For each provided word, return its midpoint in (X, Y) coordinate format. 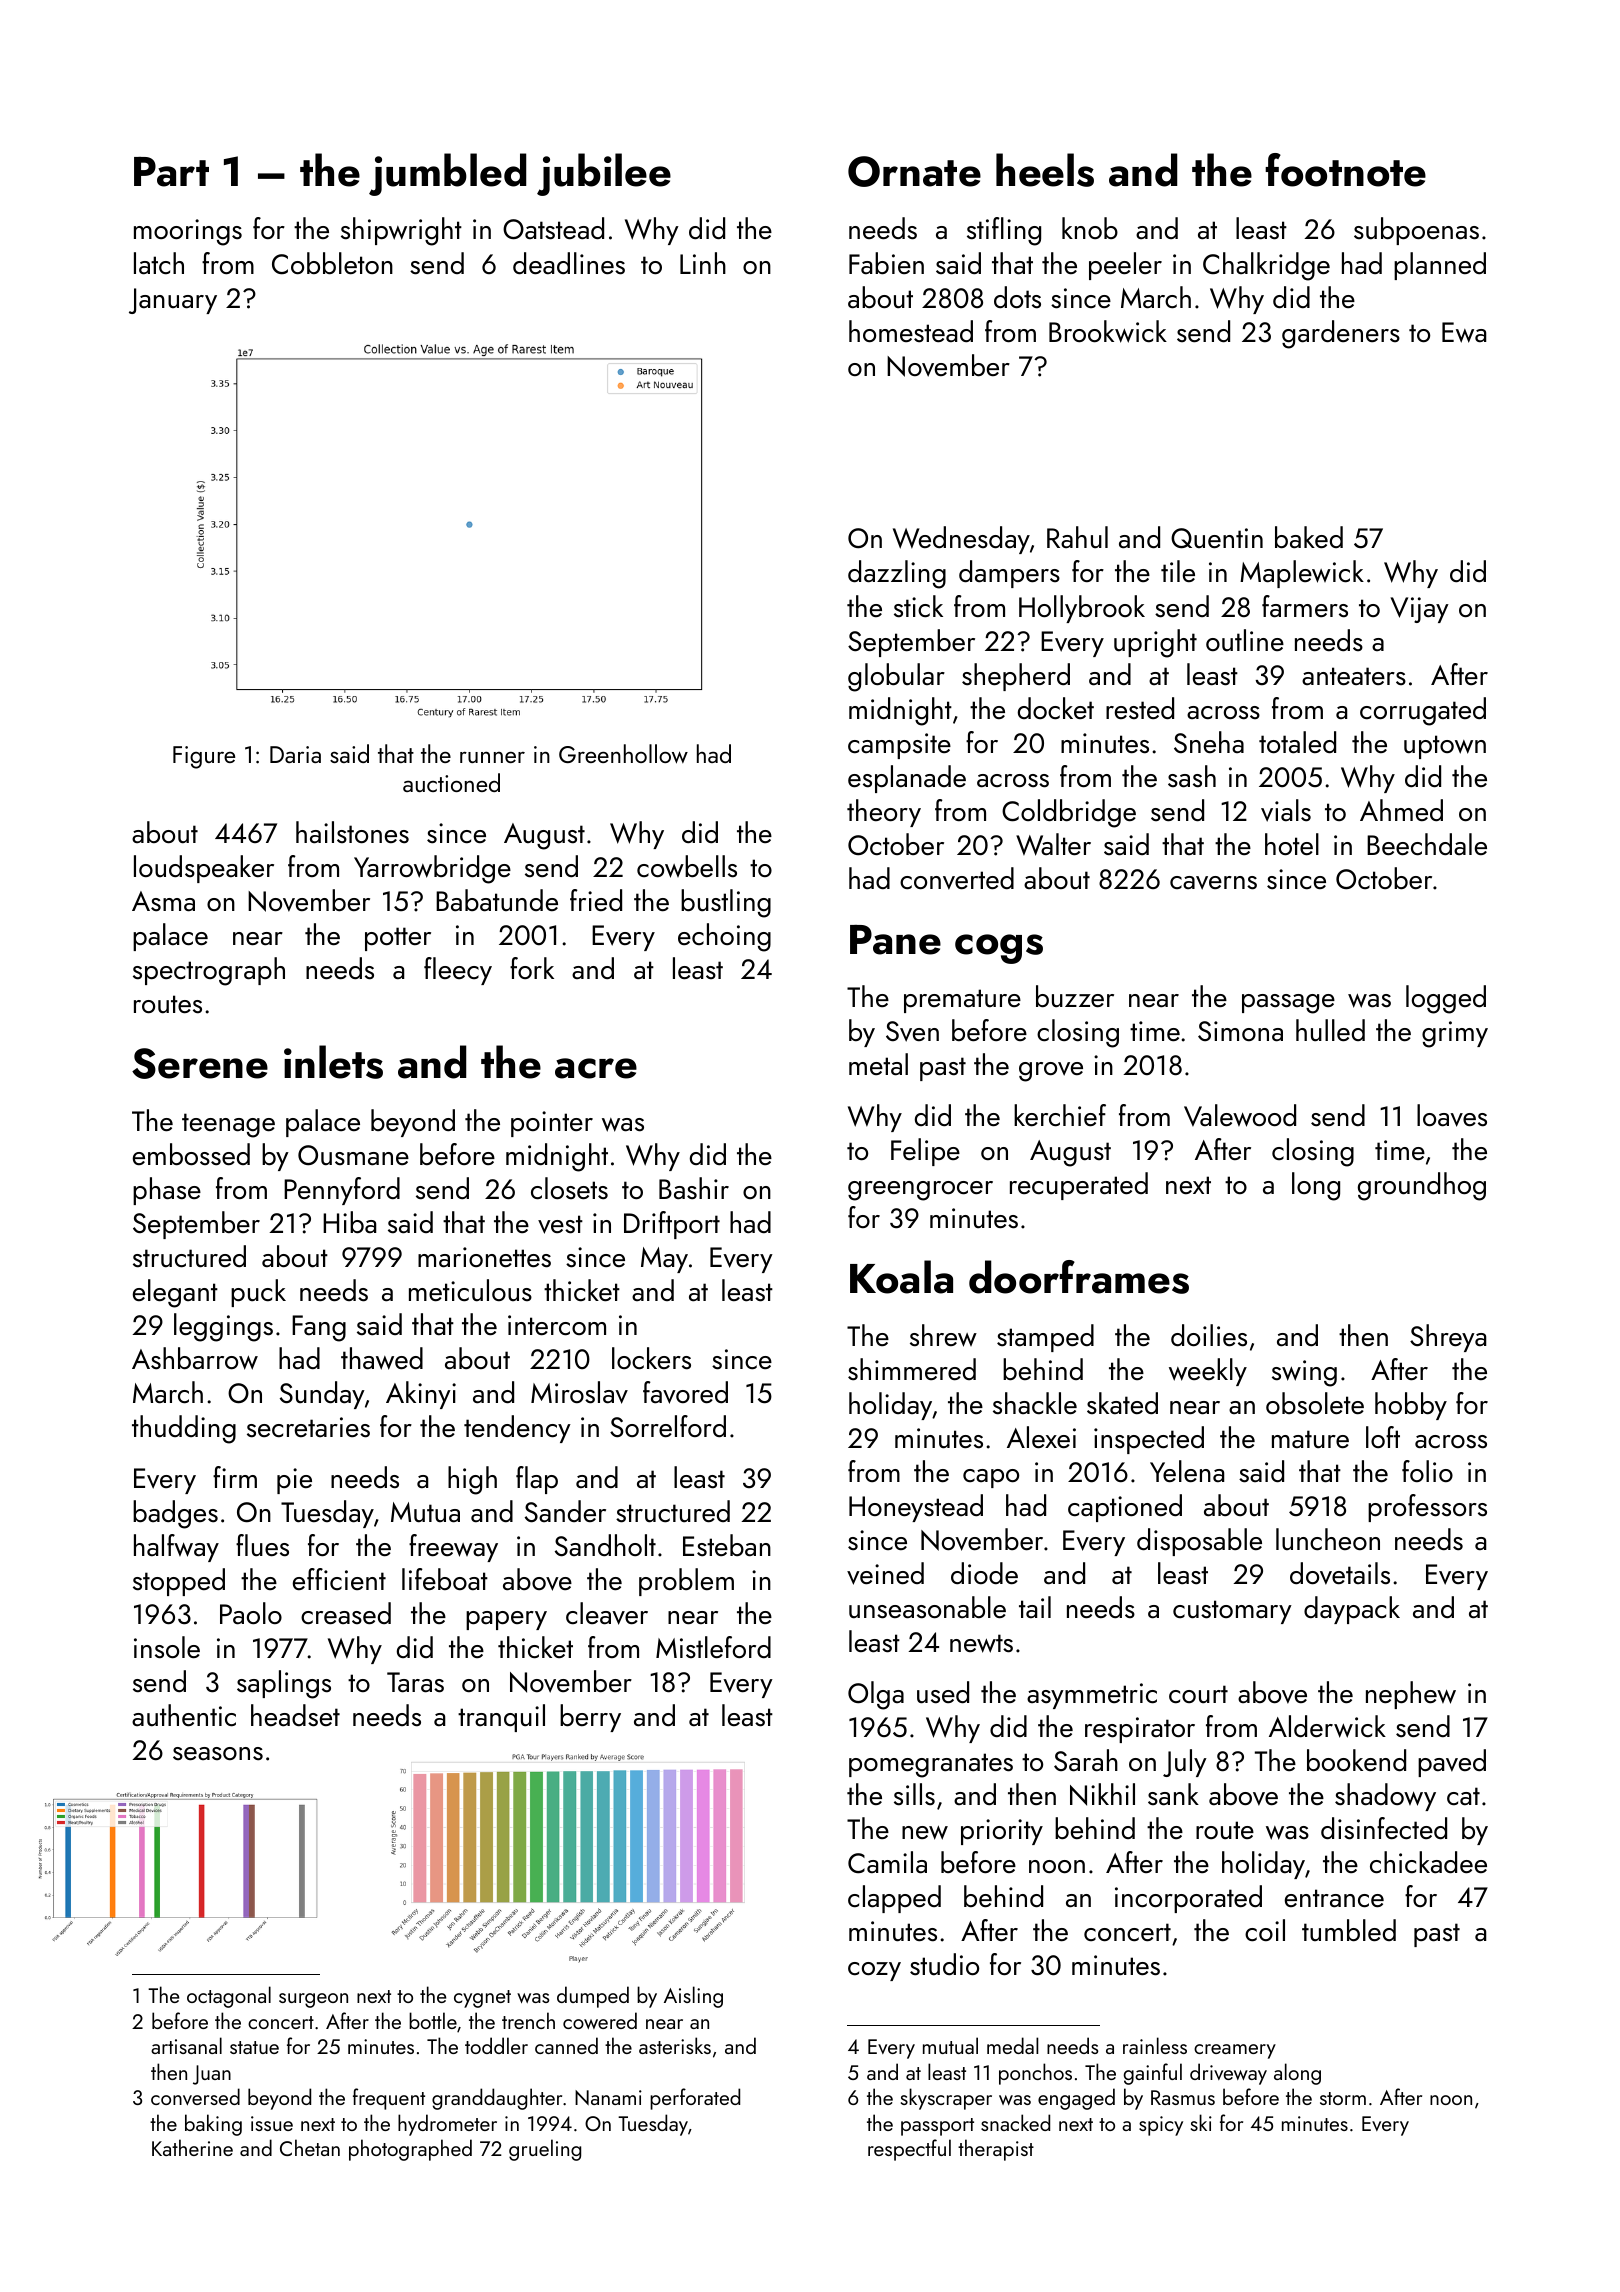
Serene (200, 1063)
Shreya (1448, 1338)
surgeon (313, 2000)
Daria (295, 754)
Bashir (694, 1188)
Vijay (1419, 610)
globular (896, 677)
